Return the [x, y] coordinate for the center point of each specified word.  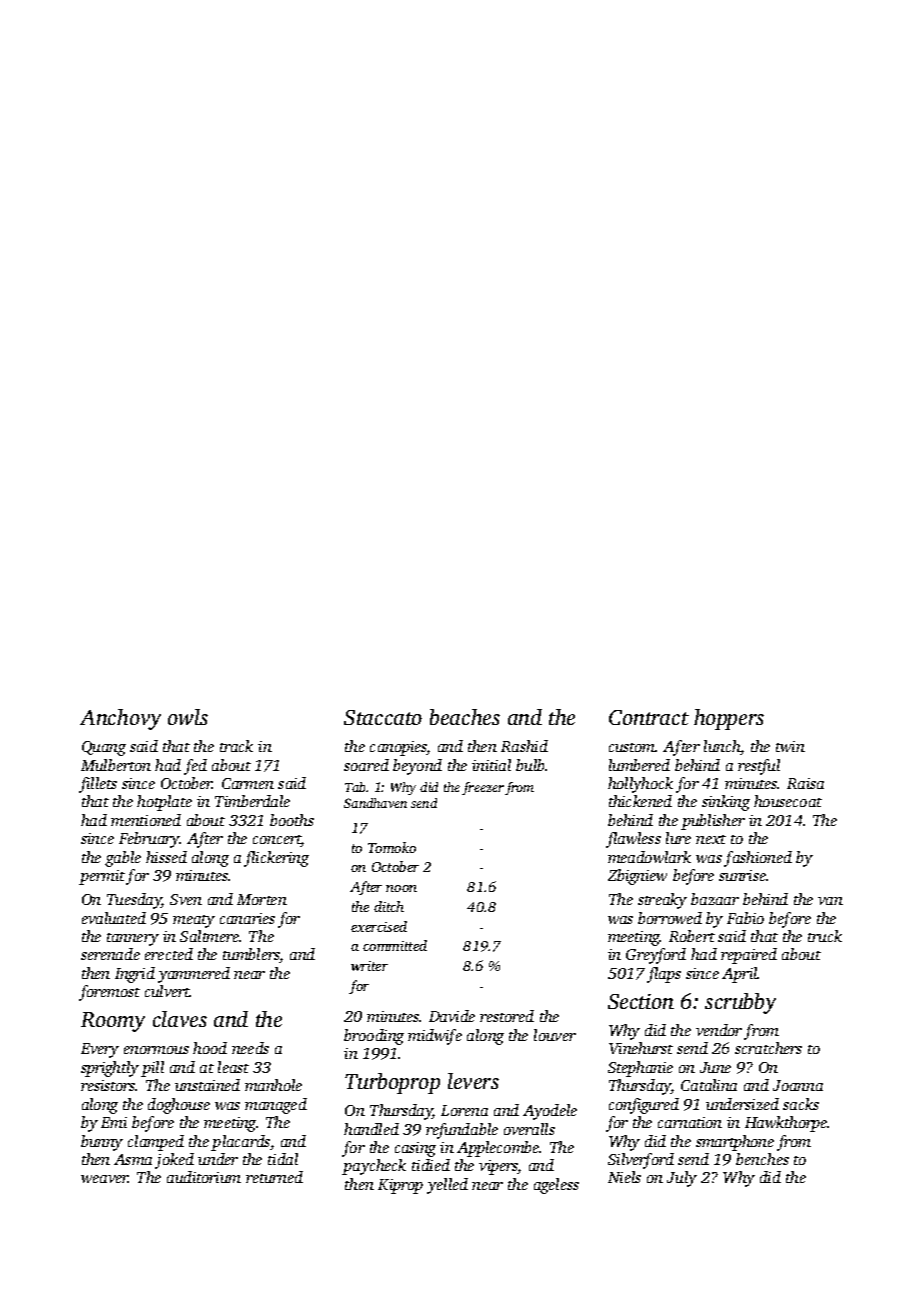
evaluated [114, 918]
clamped [156, 1143]
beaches [465, 717]
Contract [649, 717]
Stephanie [640, 1069]
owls [188, 717]
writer [369, 966]
